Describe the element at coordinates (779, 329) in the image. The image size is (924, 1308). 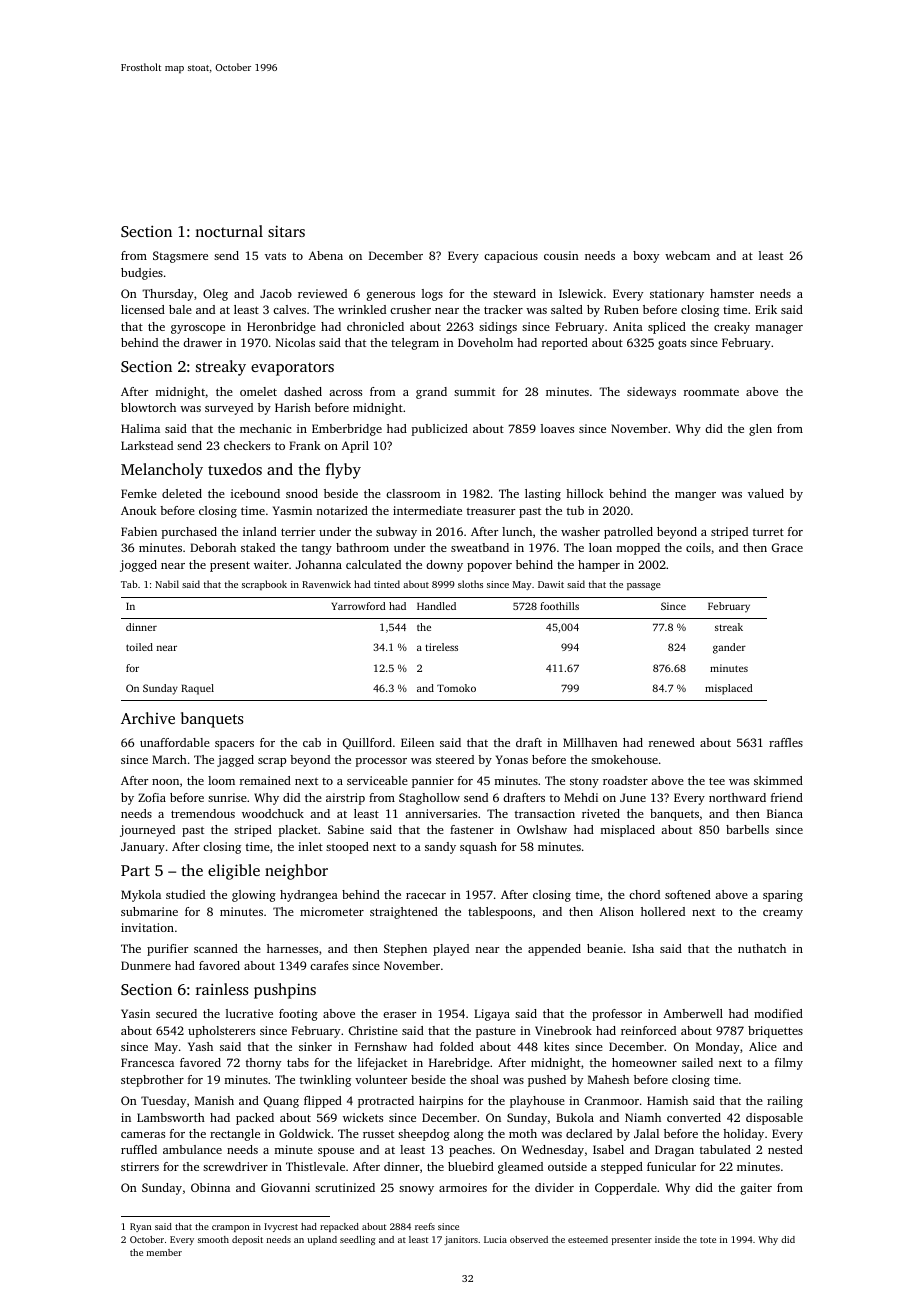
I see `manager` at that location.
